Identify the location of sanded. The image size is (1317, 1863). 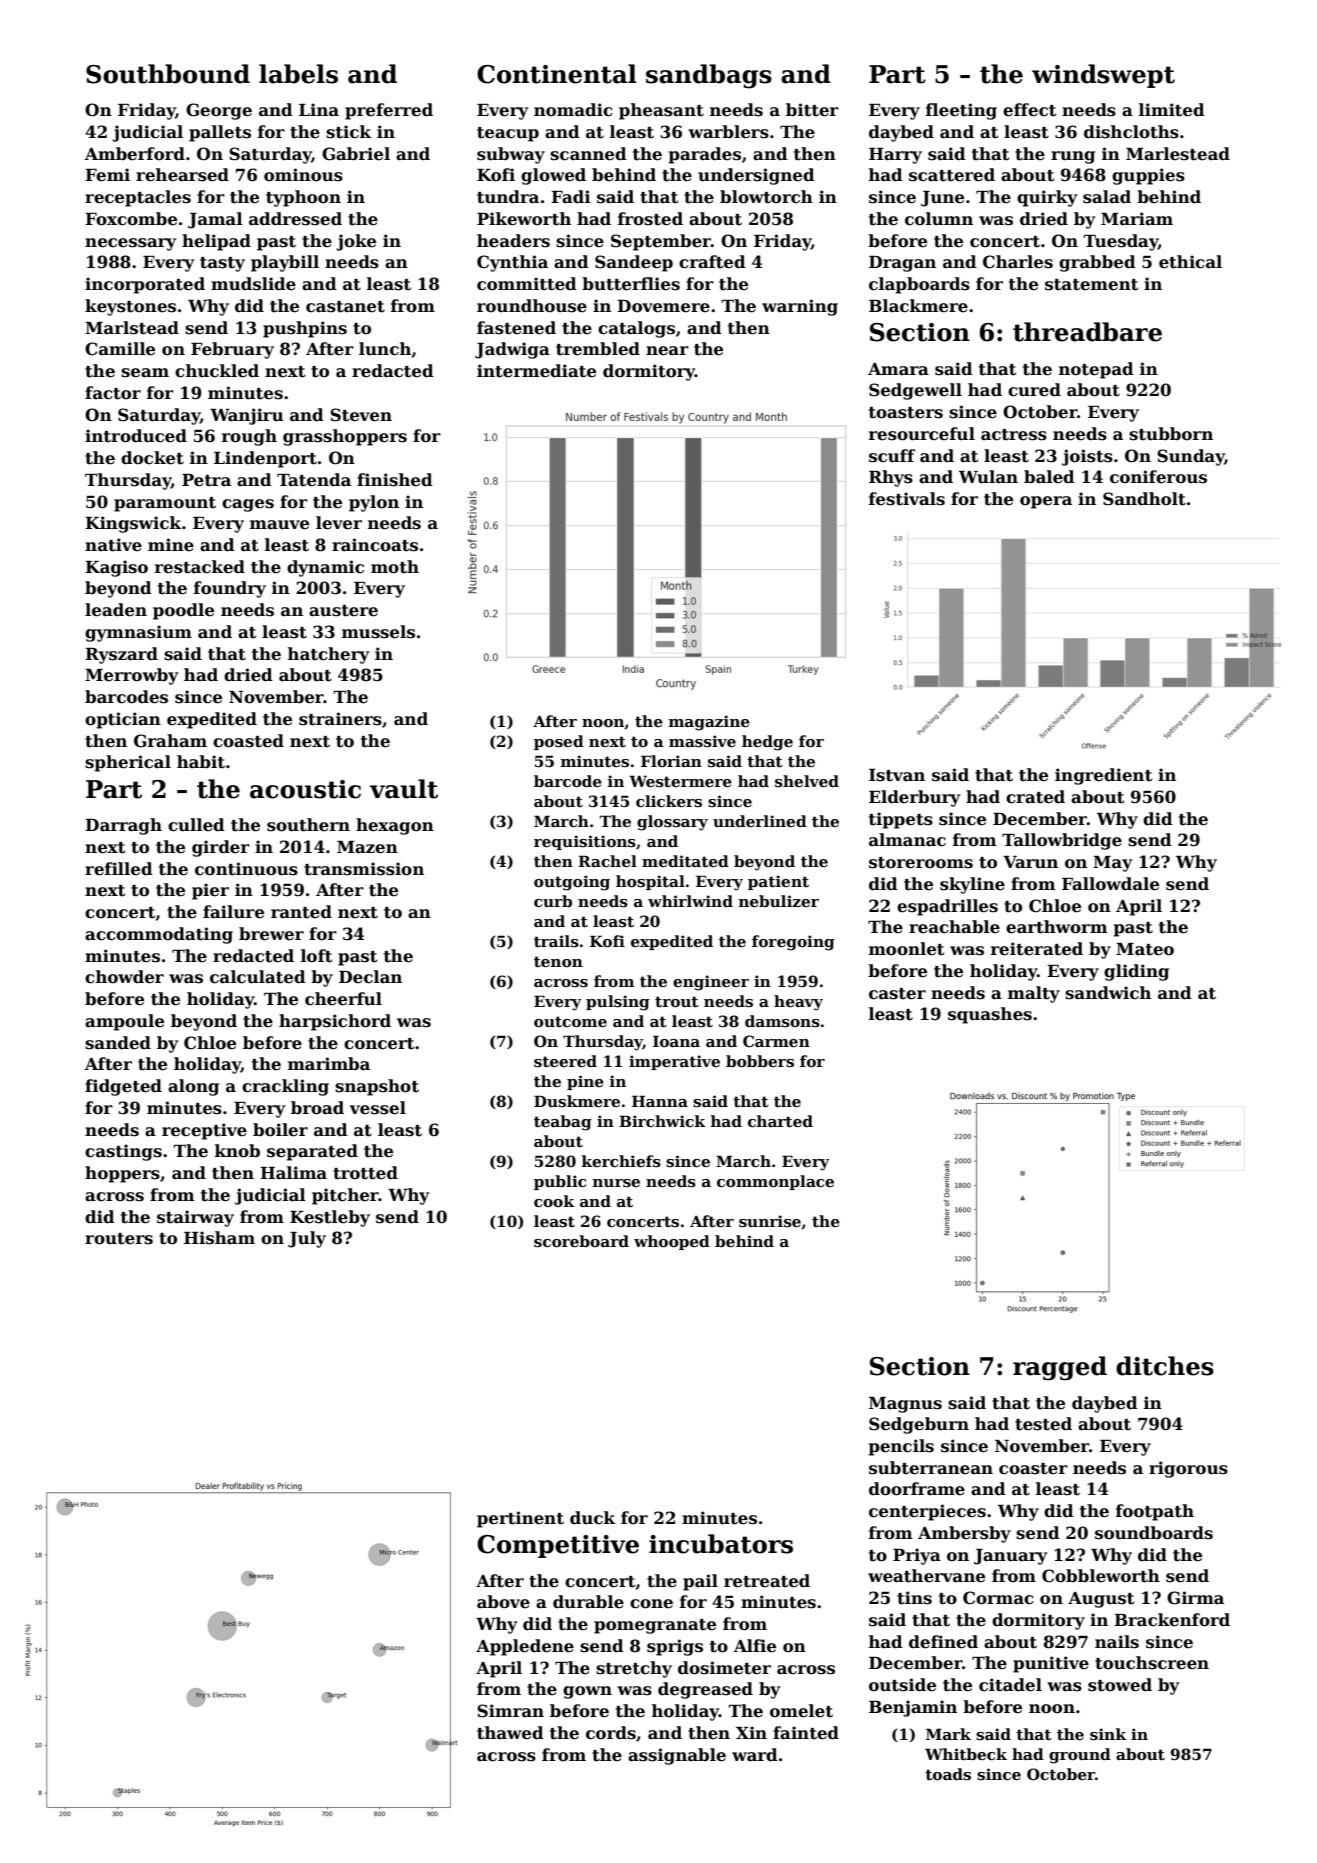
(118, 1043).
